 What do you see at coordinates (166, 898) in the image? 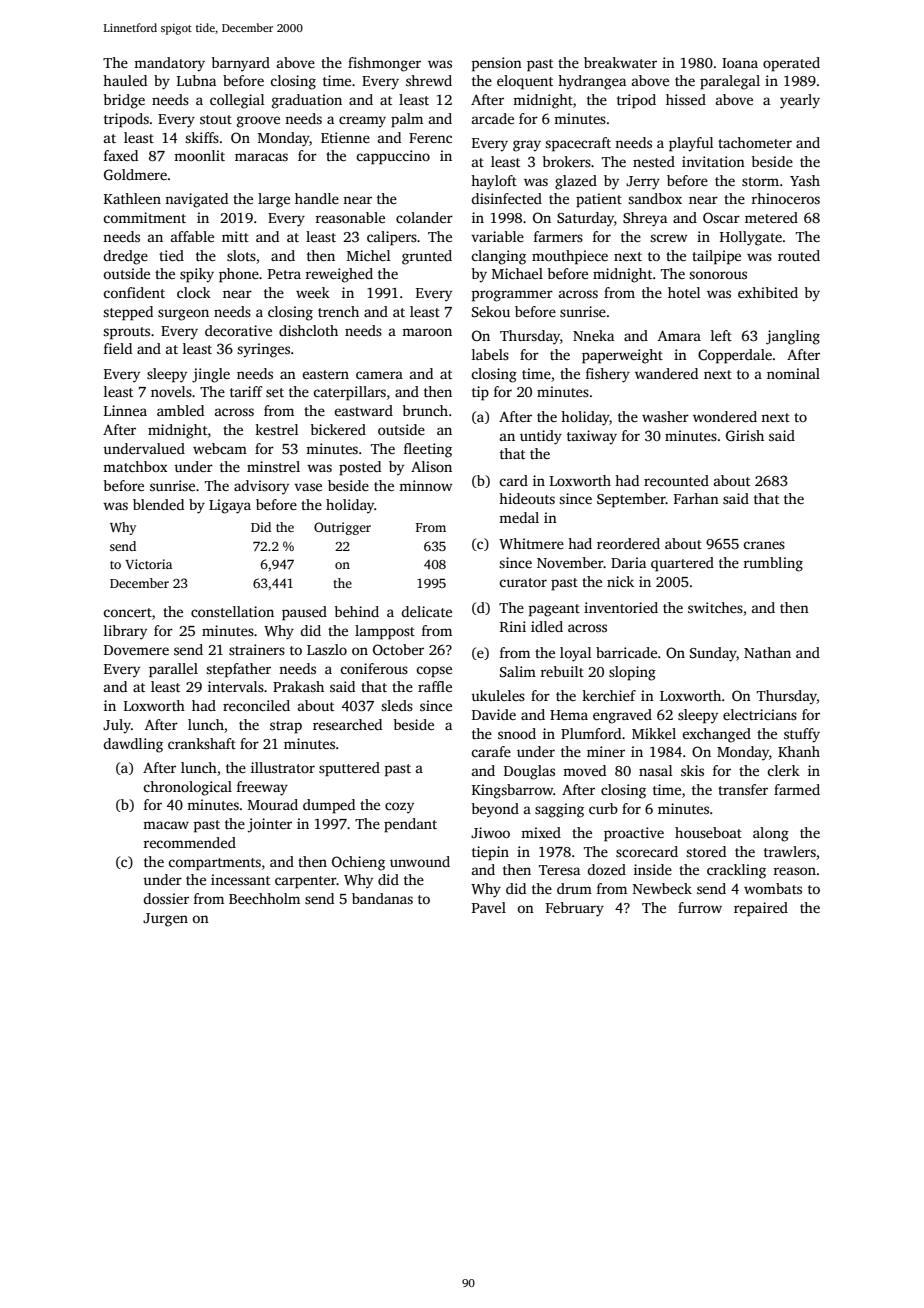
I see `dossier` at bounding box center [166, 898].
